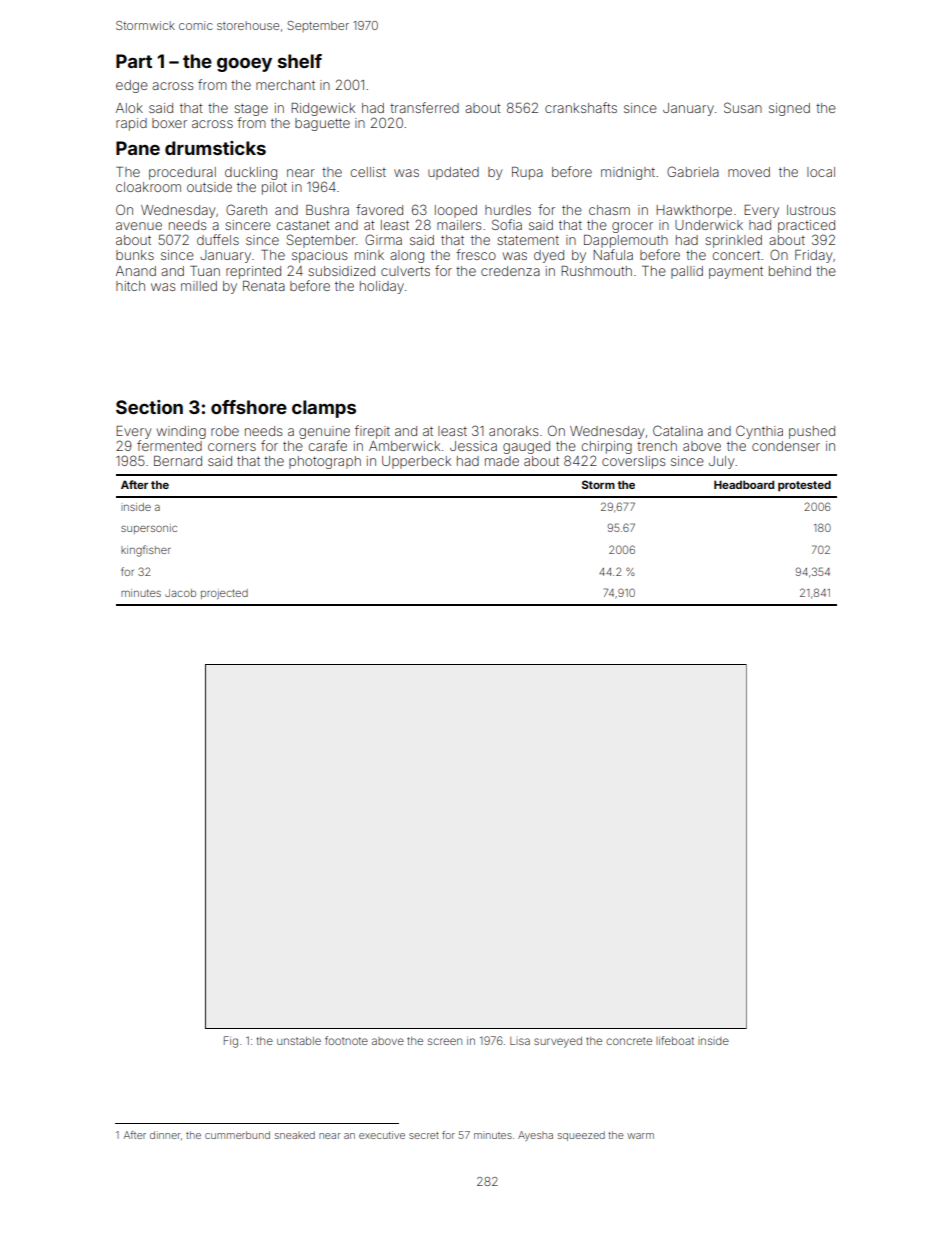 The image size is (952, 1233). Describe the element at coordinates (749, 172) in the document. I see `moved` at that location.
